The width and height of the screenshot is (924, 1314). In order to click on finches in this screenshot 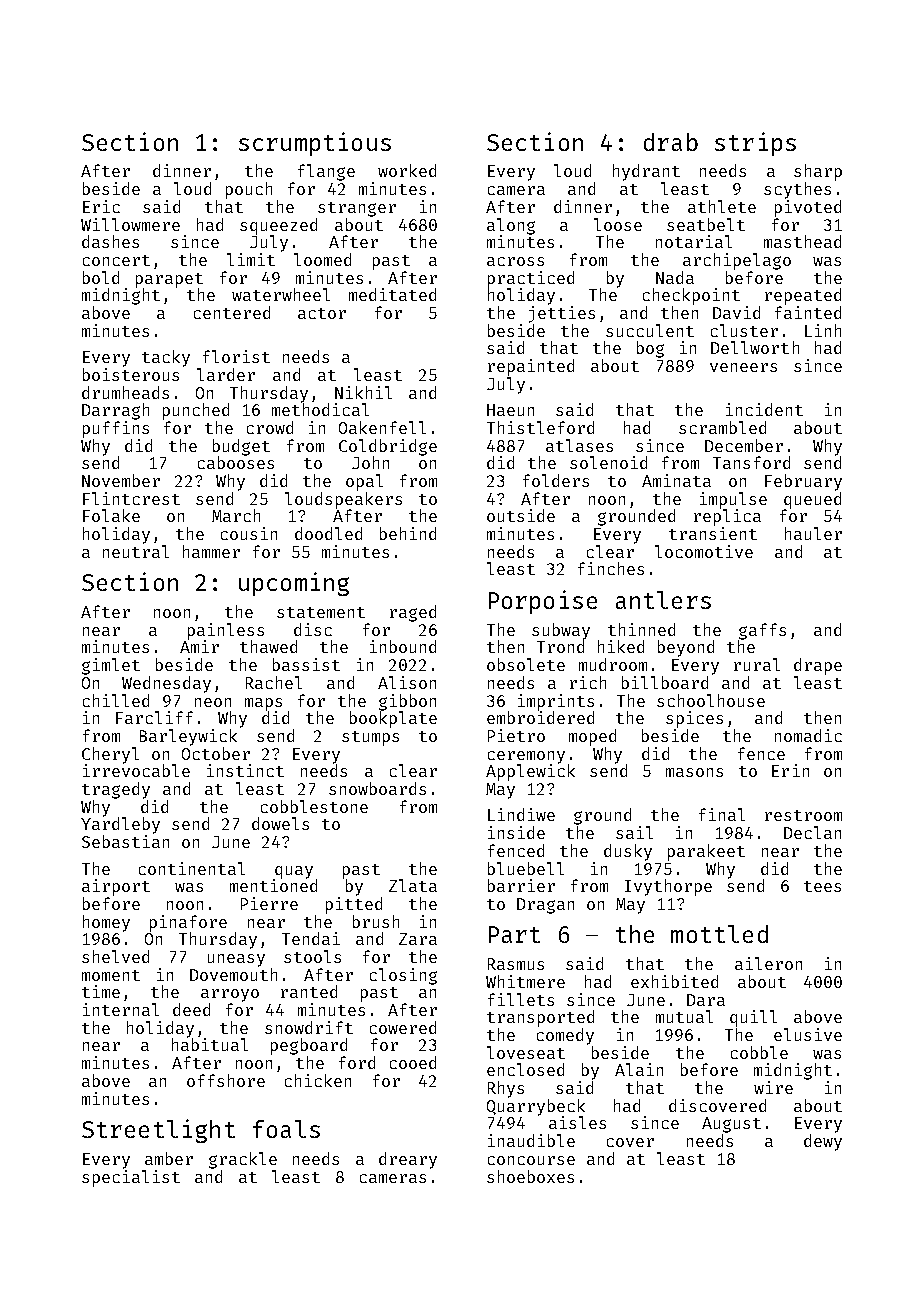, I will do `click(611, 568)`.
